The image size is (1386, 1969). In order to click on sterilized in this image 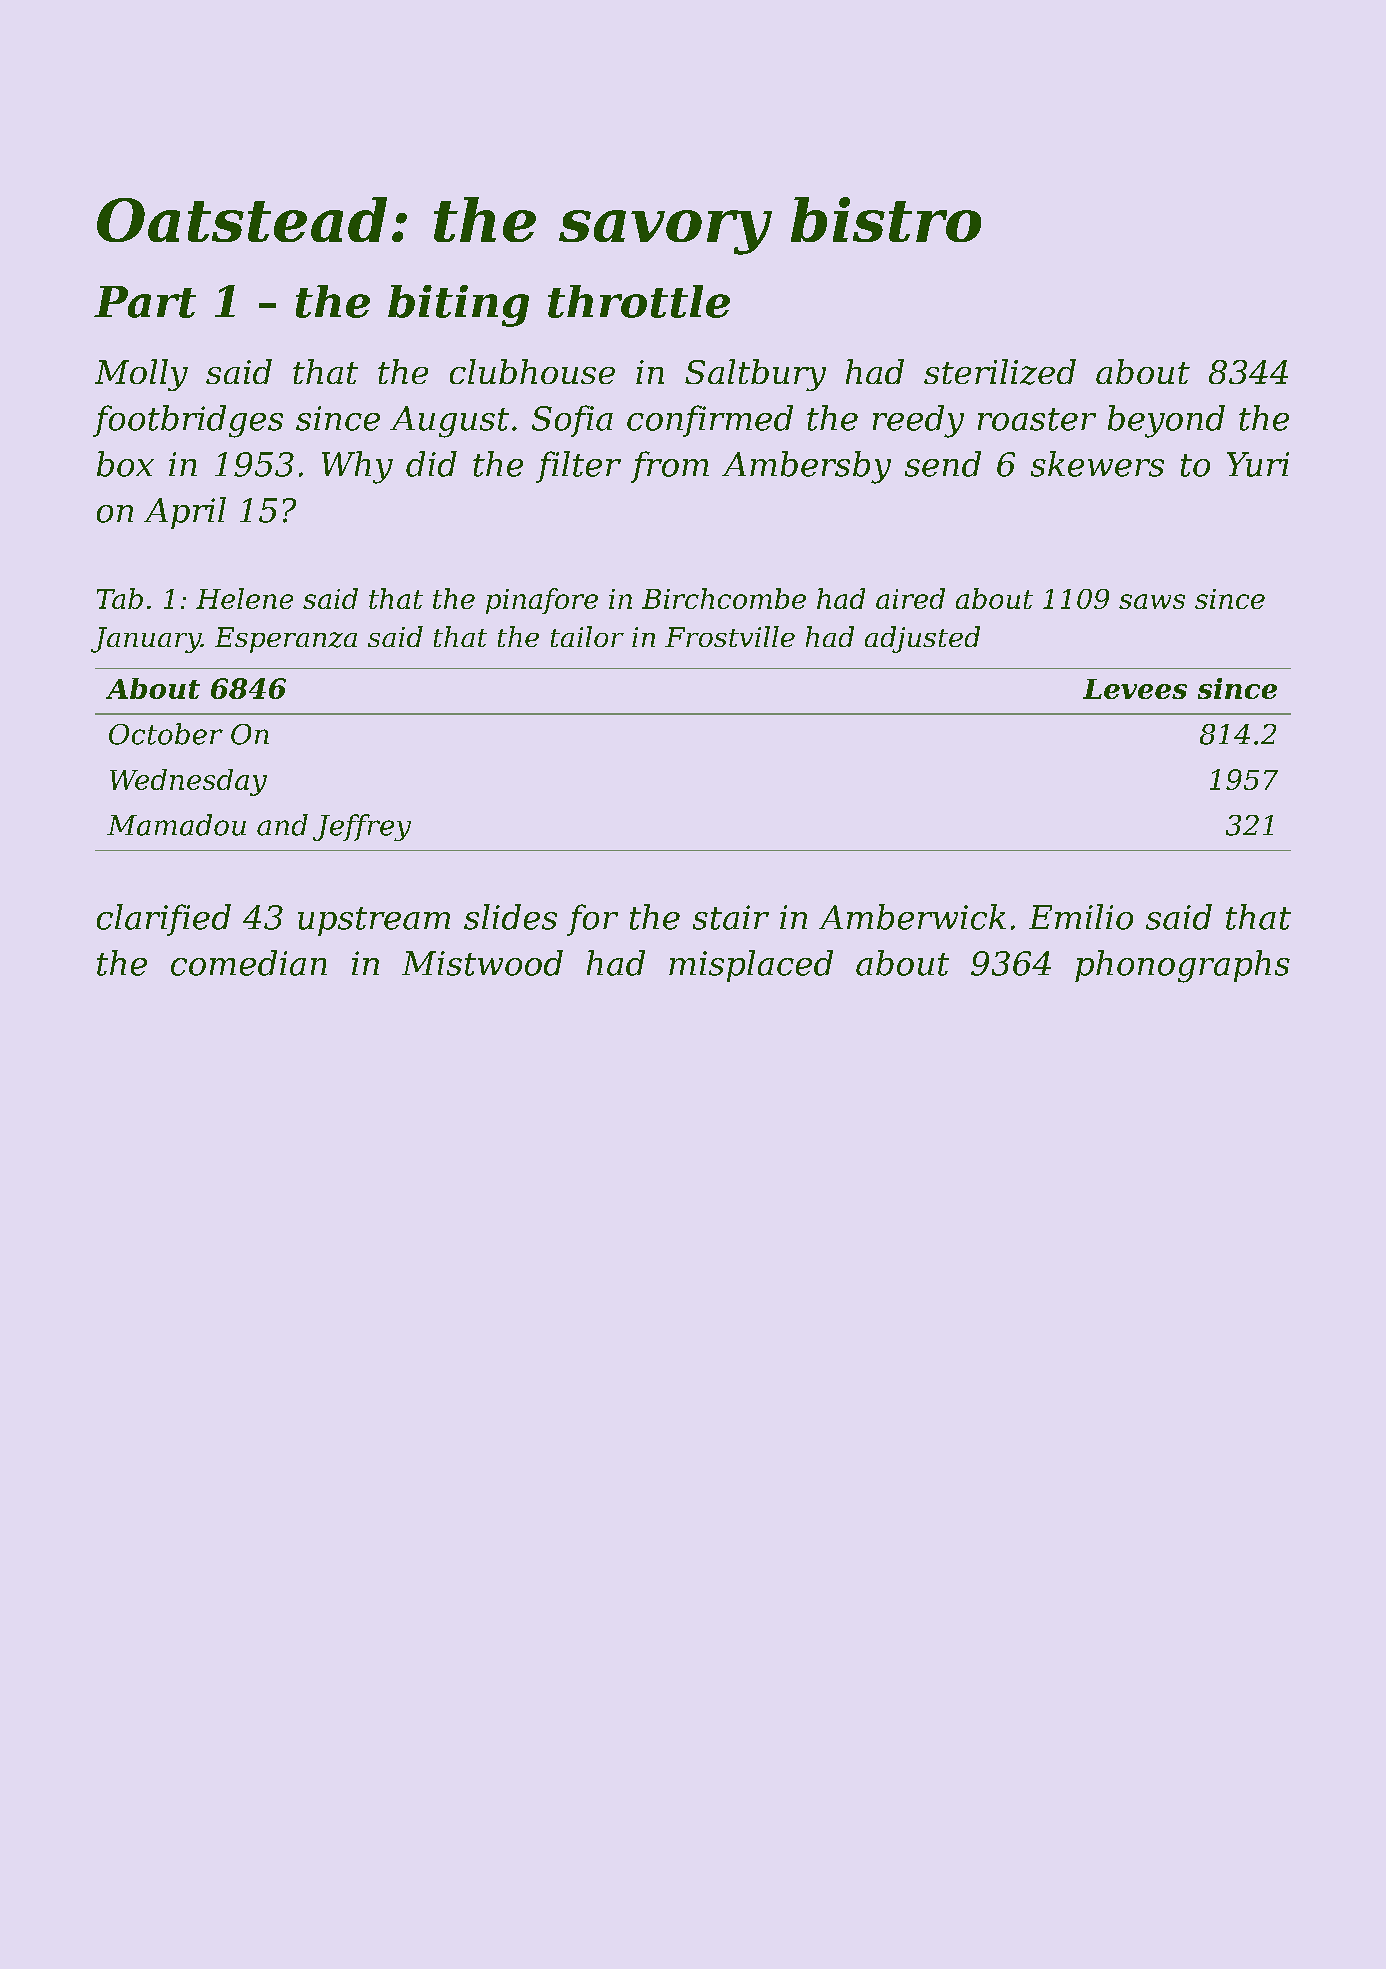, I will do `click(1000, 372)`.
